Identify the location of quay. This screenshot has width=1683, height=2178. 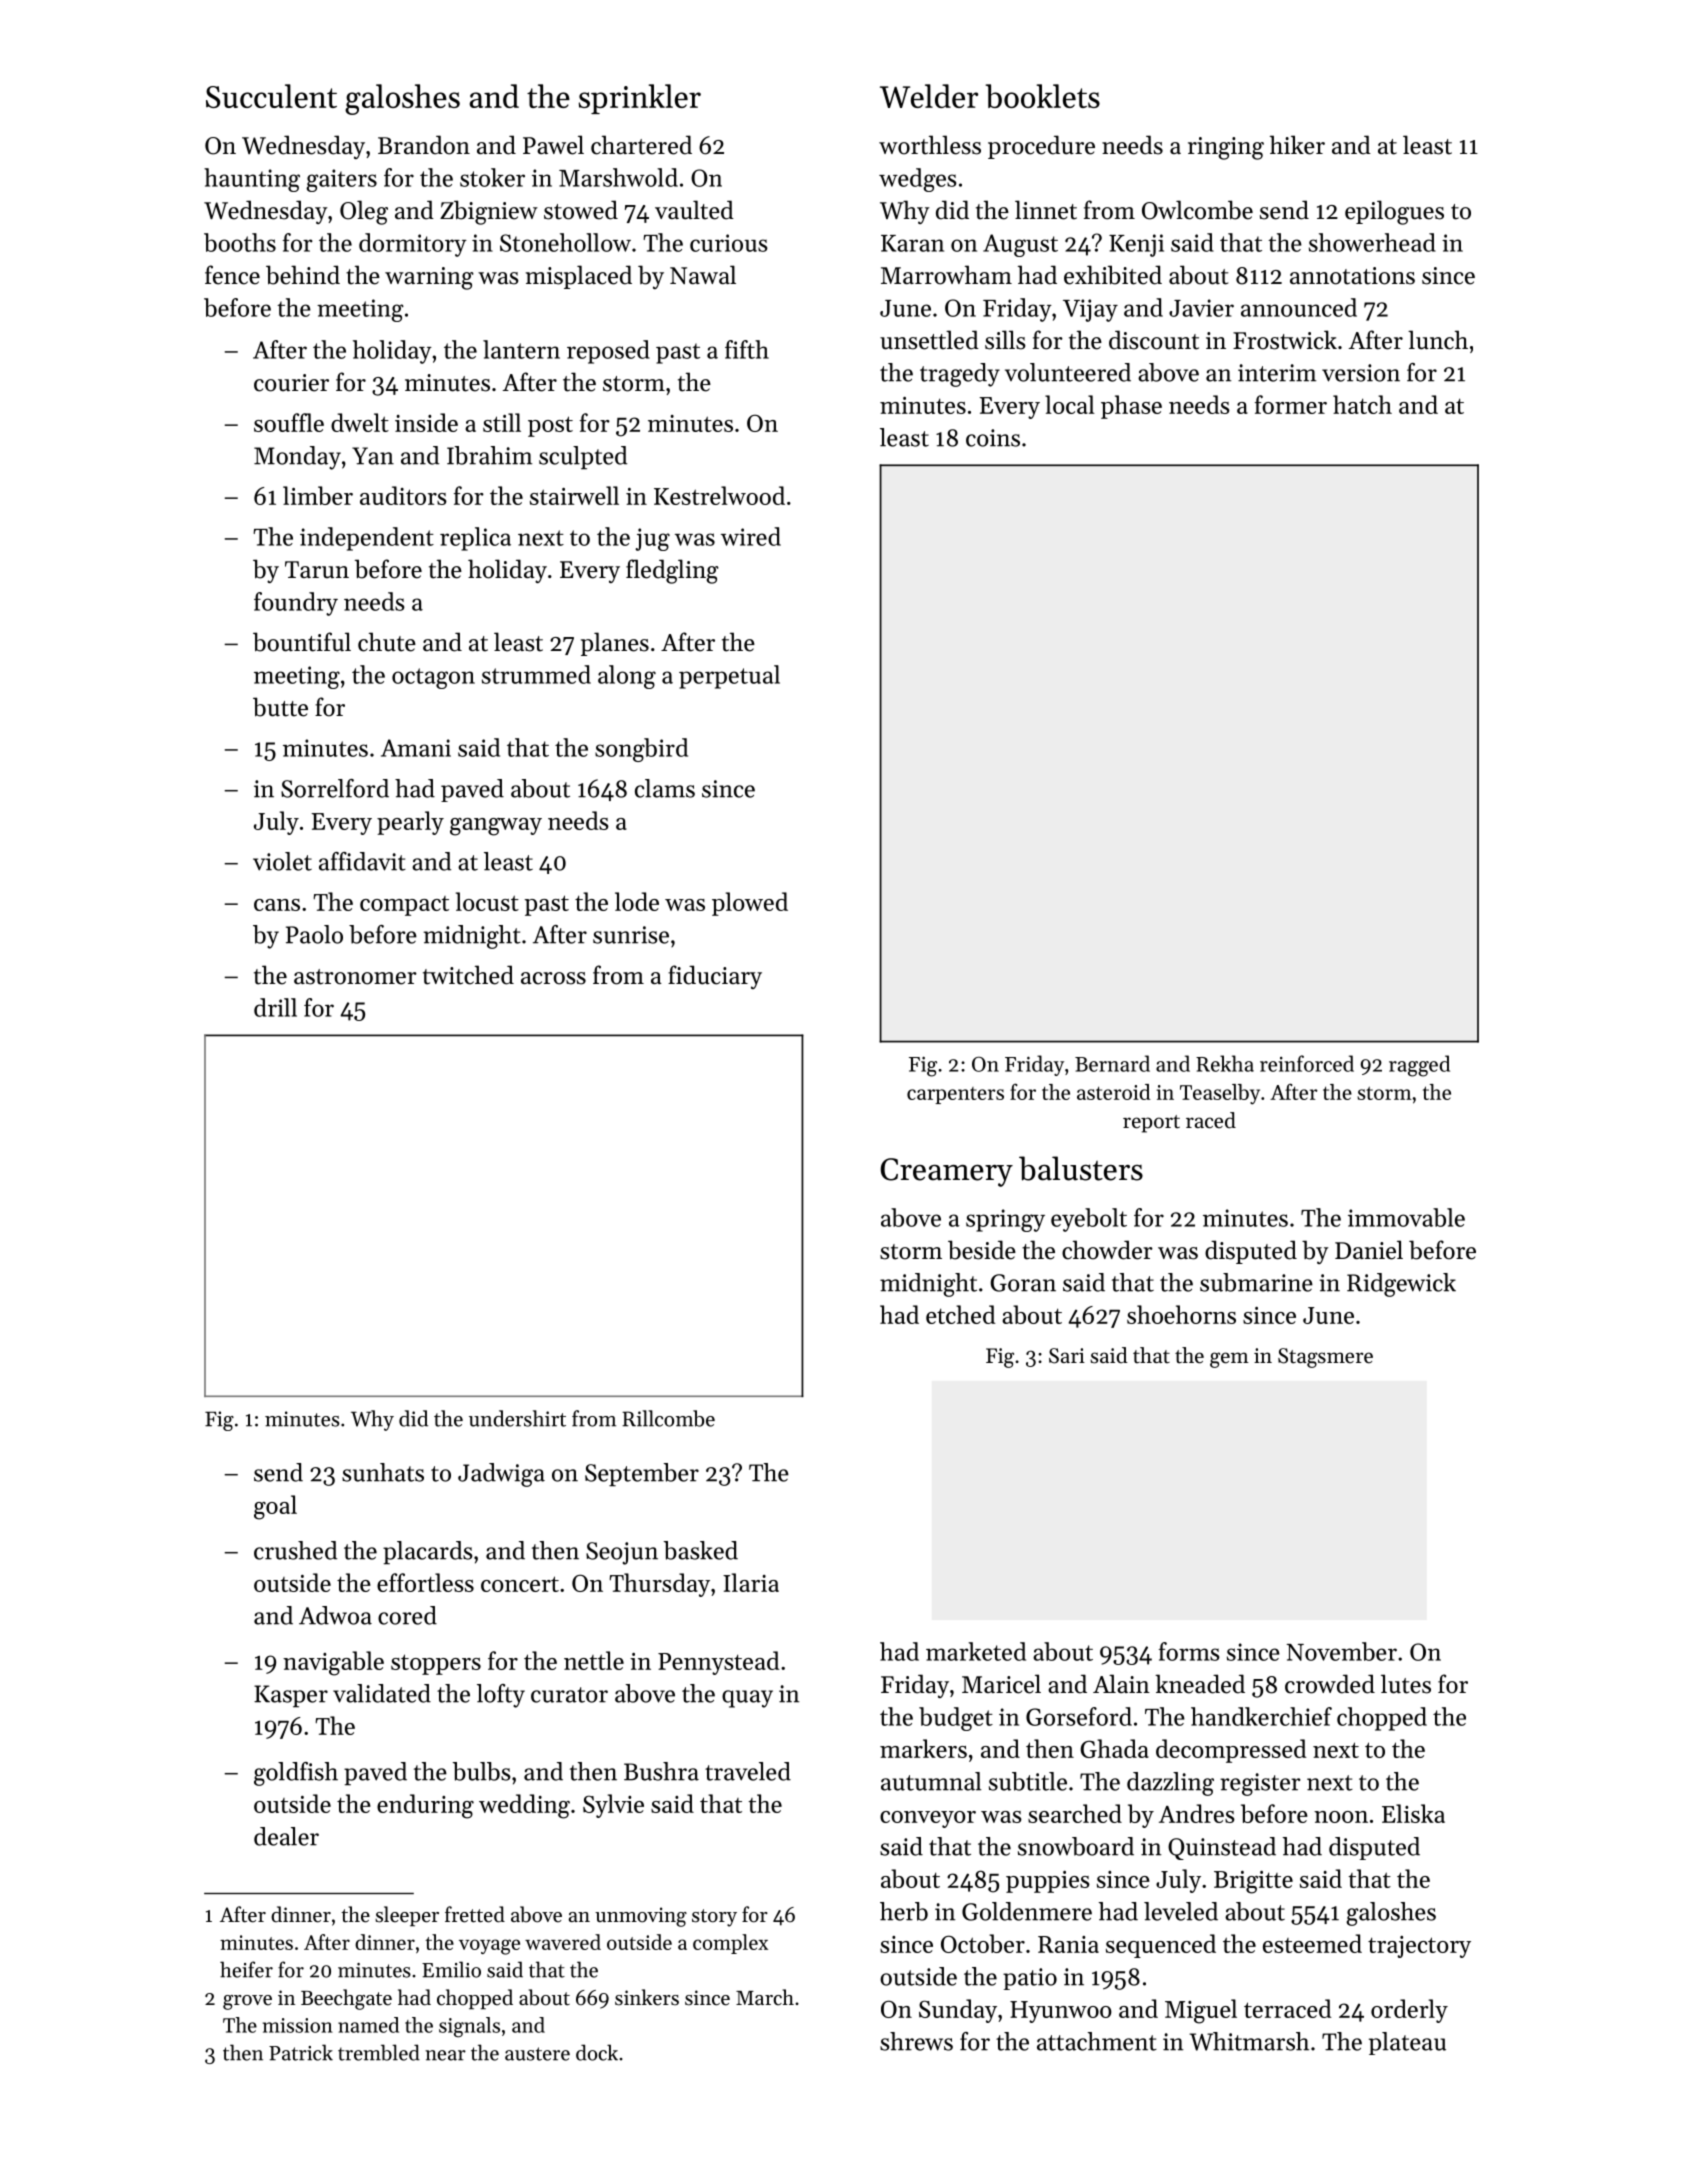
(747, 1699).
